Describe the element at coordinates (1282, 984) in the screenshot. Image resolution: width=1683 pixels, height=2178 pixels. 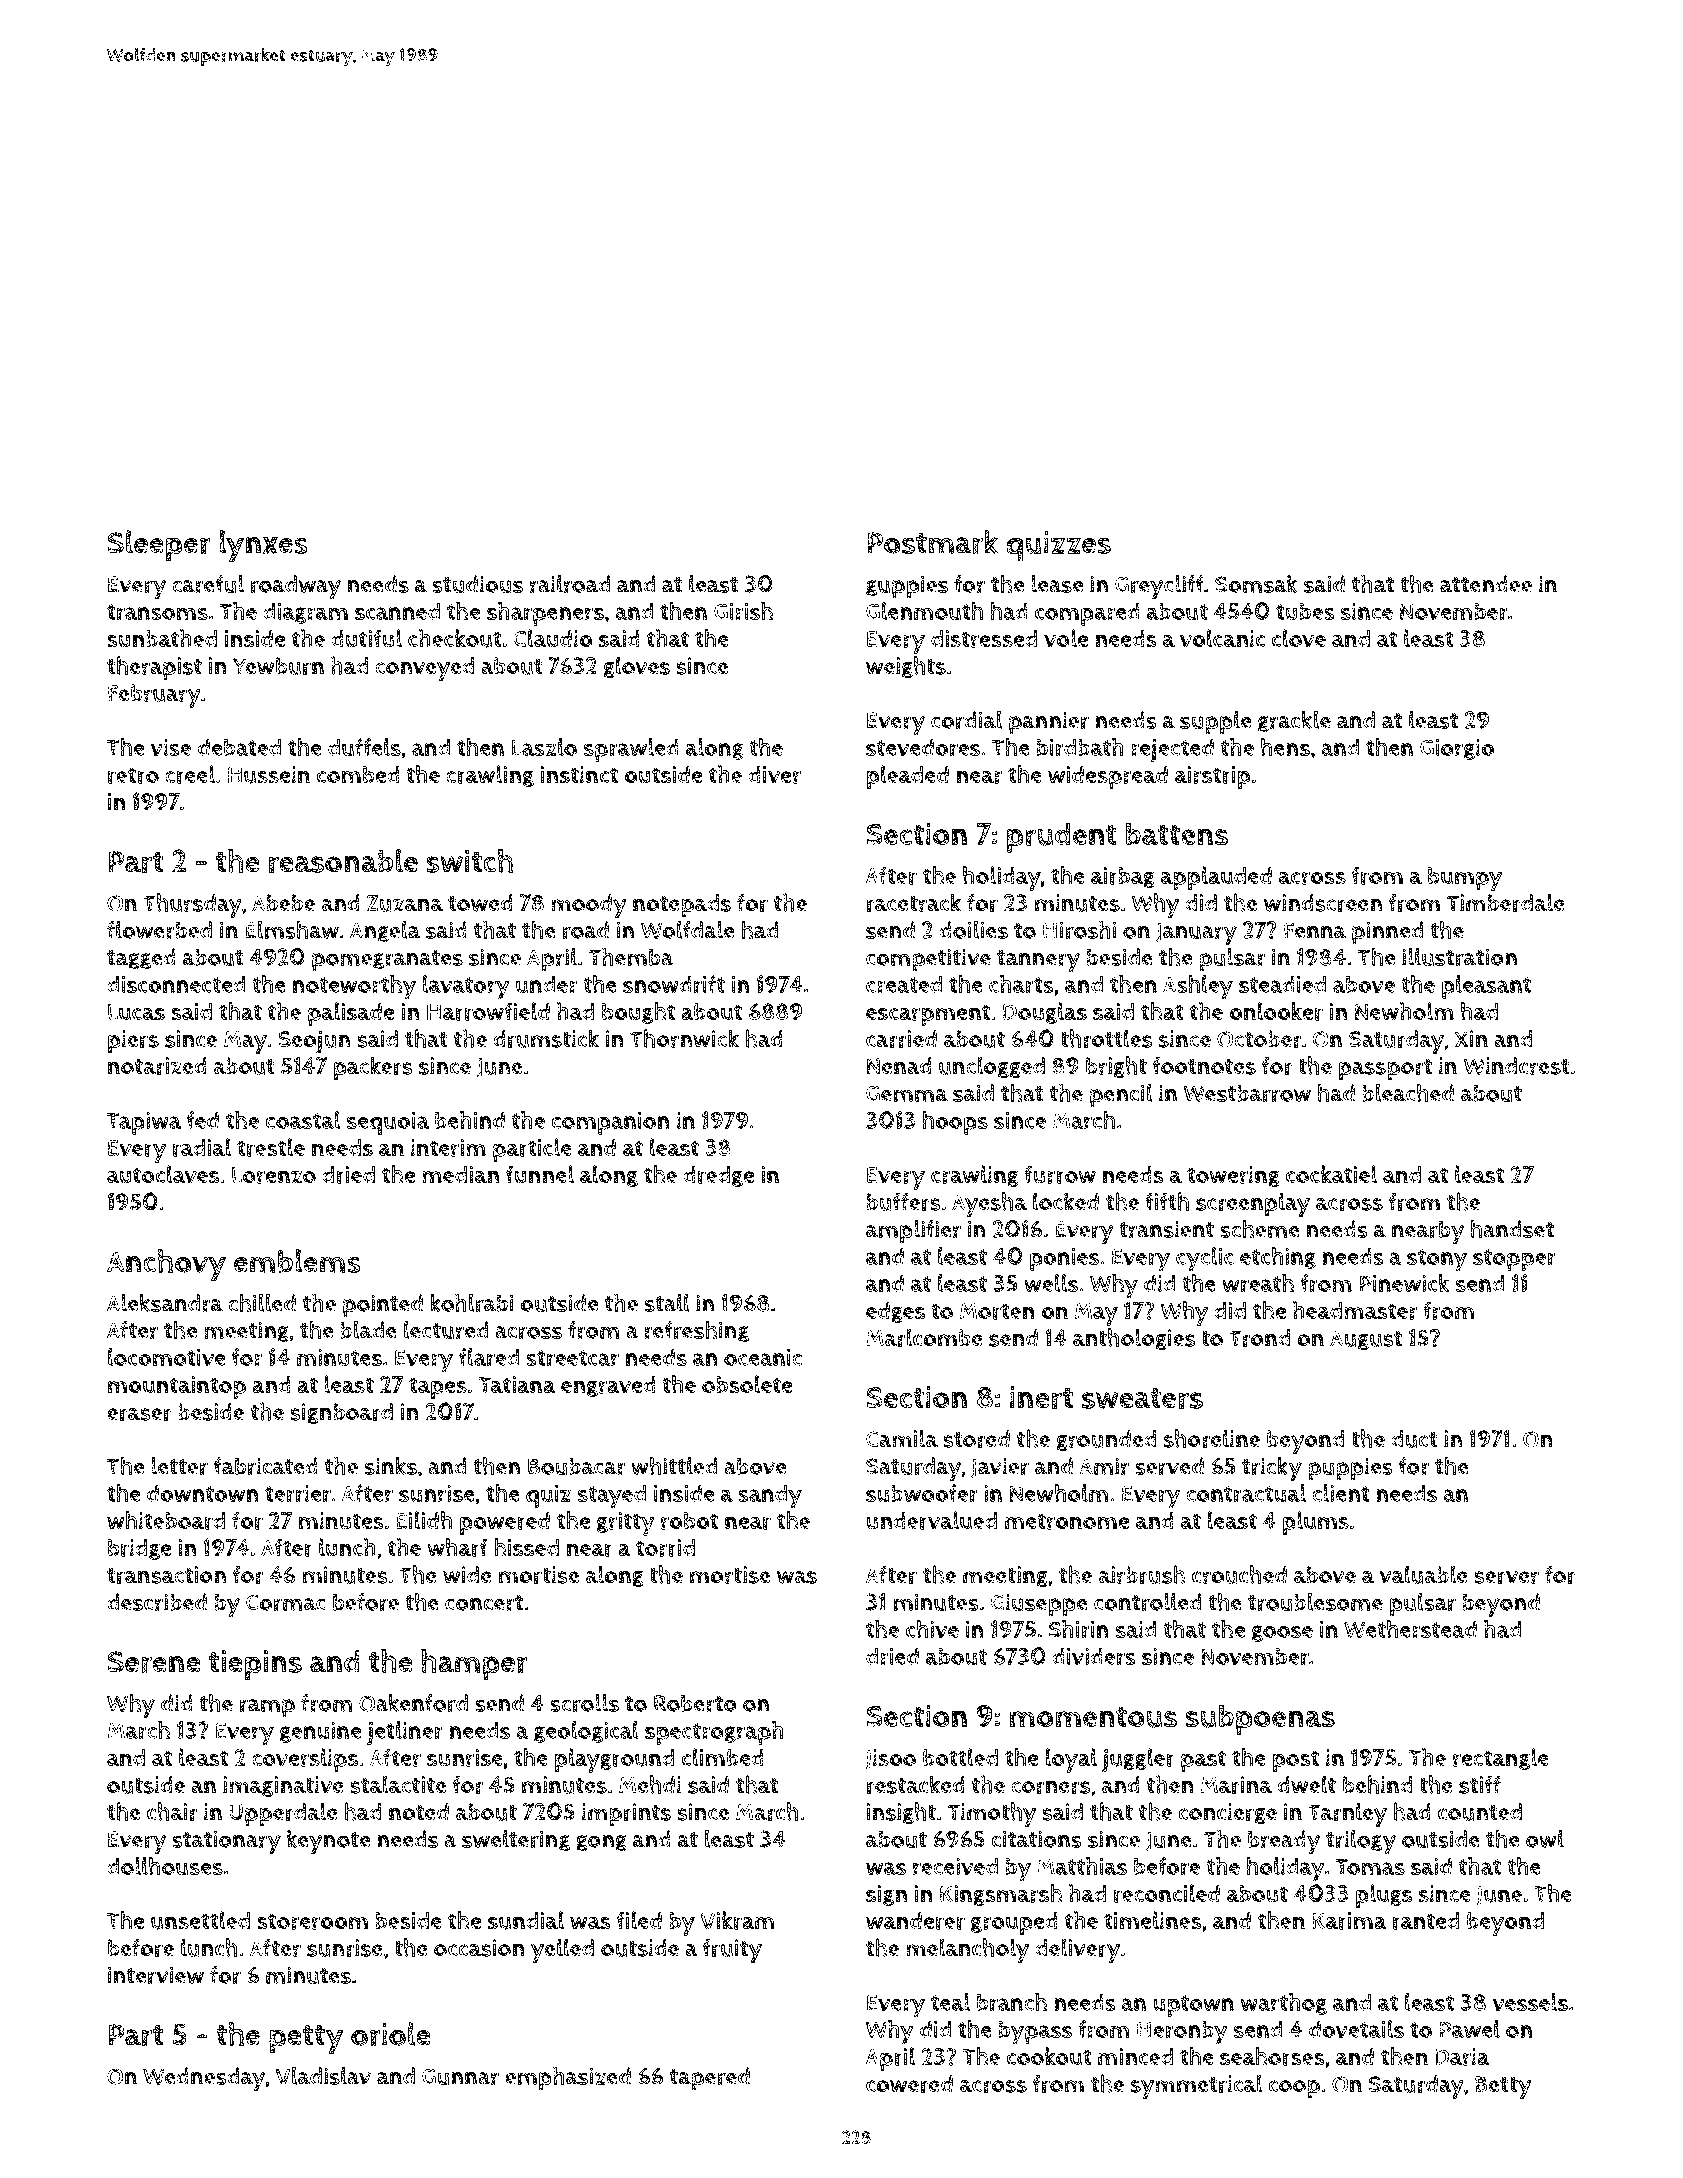
I see `steadied` at that location.
